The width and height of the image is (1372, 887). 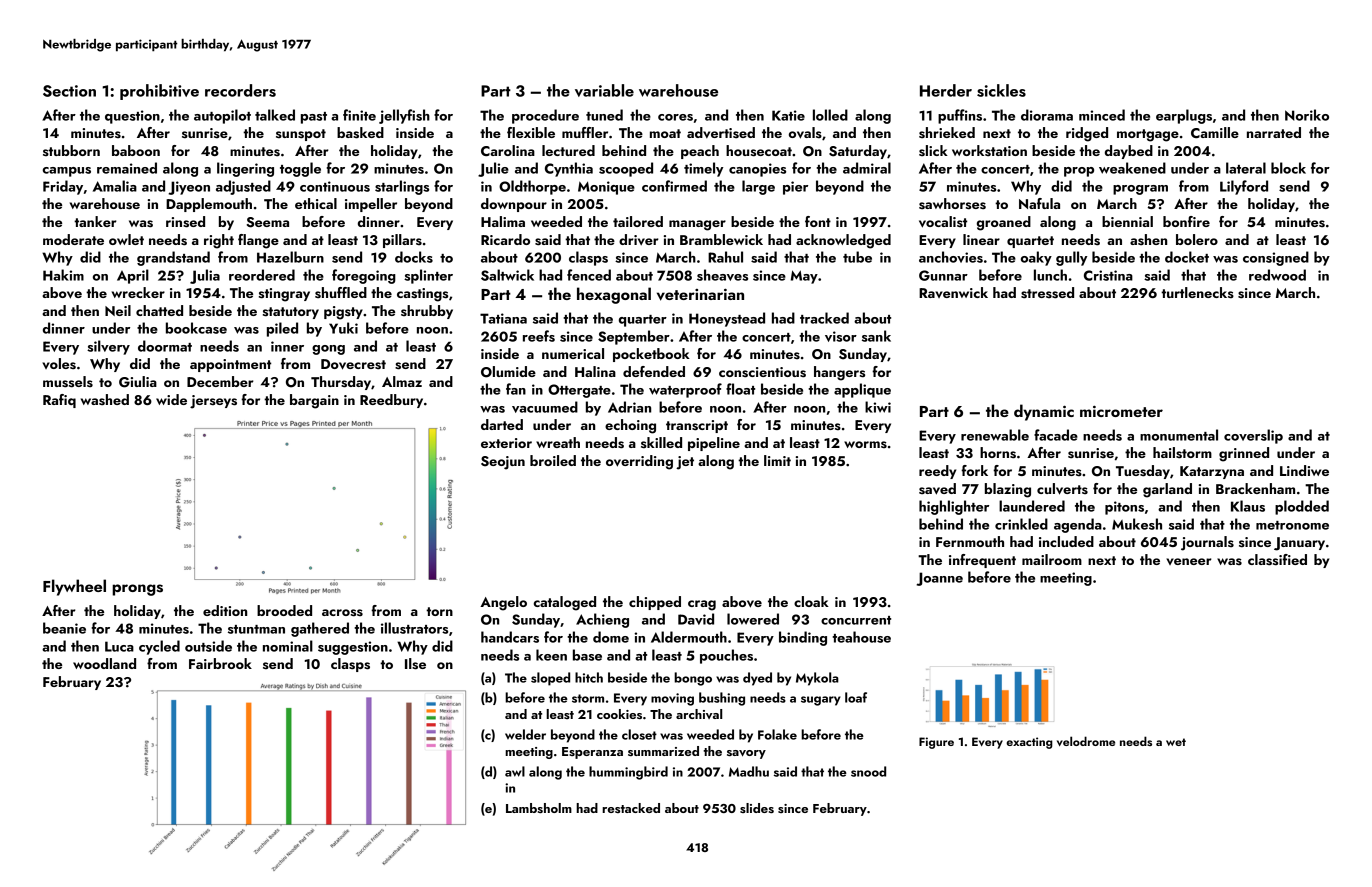 I want to click on Rafiq, so click(x=59, y=401).
